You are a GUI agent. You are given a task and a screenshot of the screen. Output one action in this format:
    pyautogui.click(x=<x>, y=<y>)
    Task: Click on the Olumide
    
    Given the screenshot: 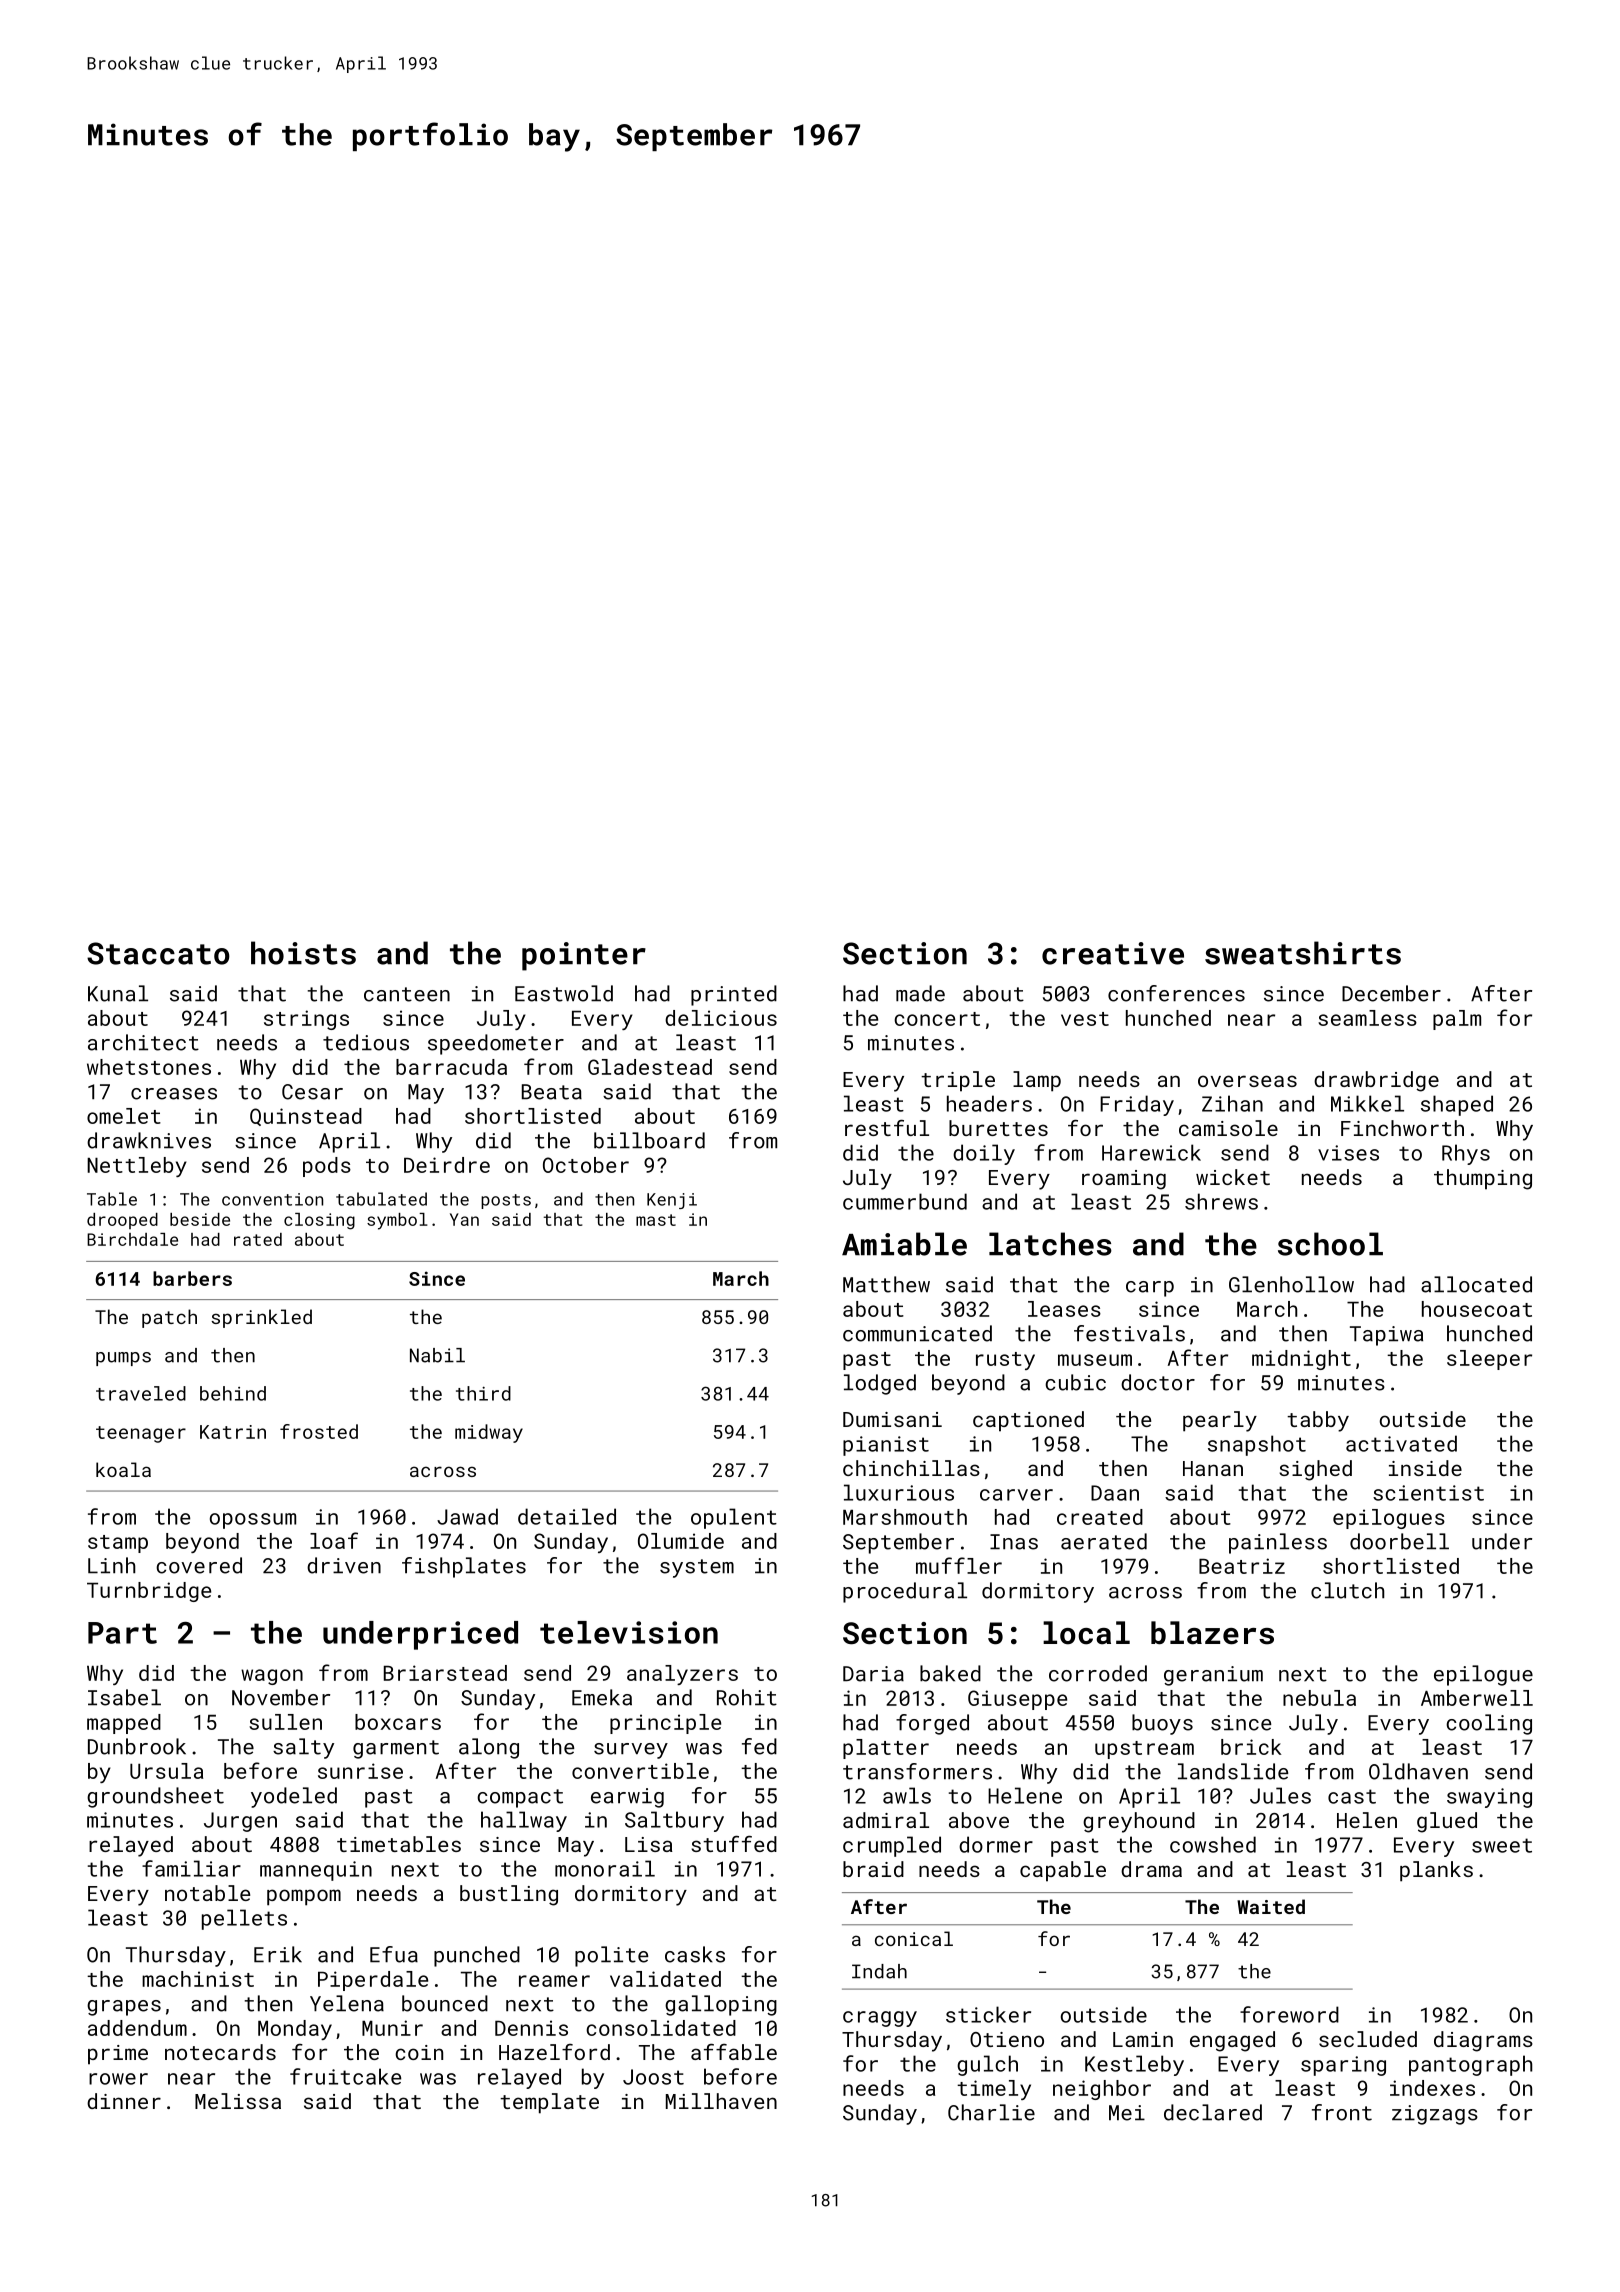 What is the action you would take?
    pyautogui.click(x=681, y=1541)
